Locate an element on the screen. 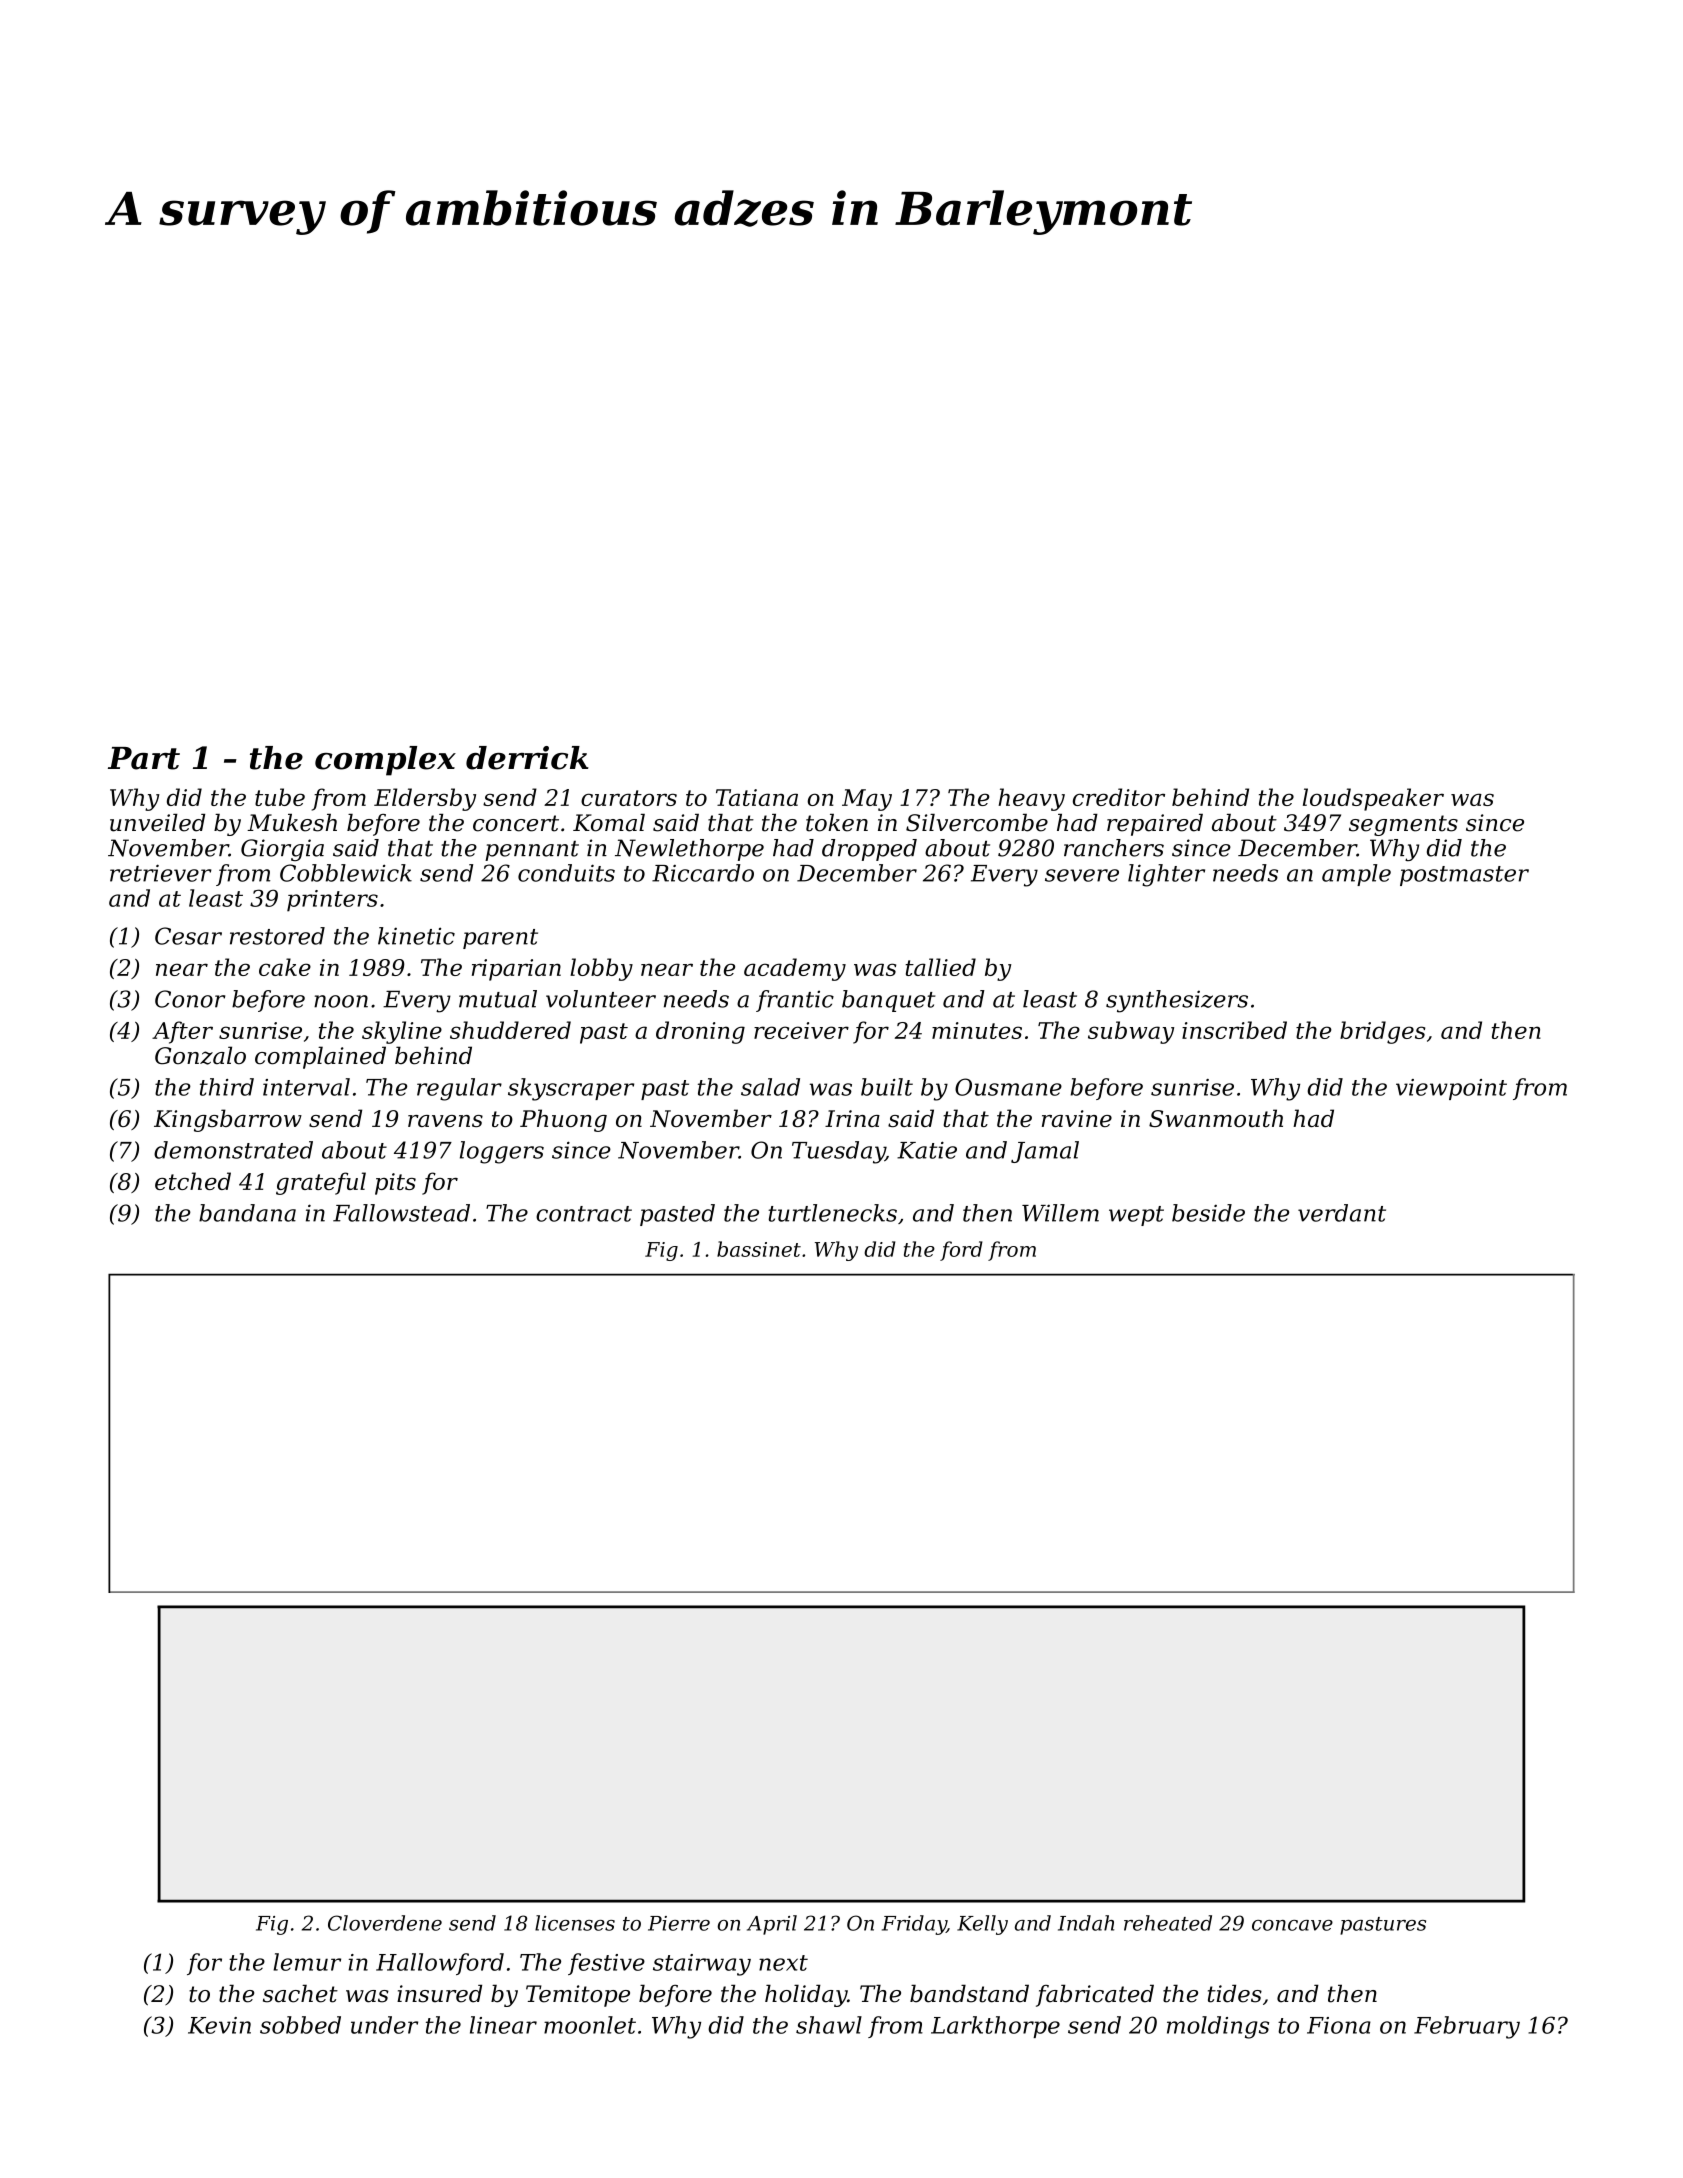  lemur is located at coordinates (307, 1962).
